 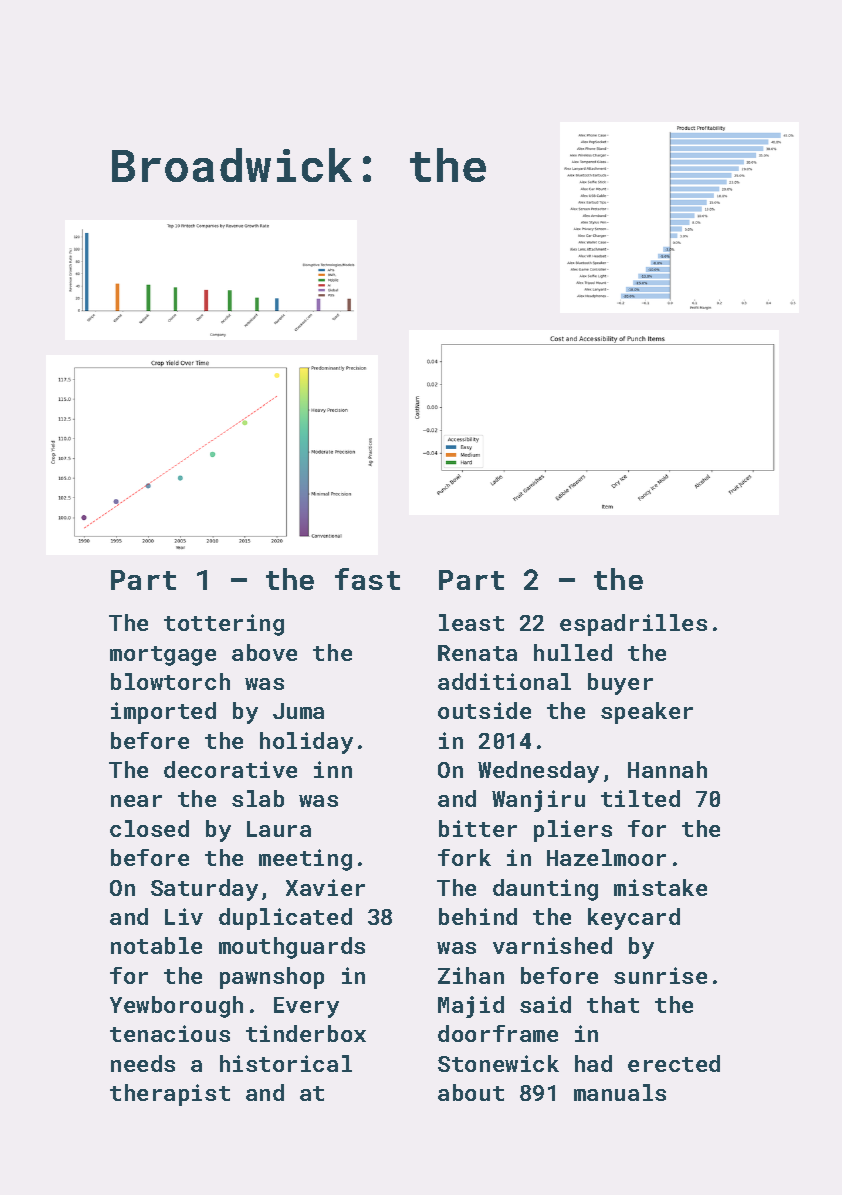 I want to click on Majid, so click(x=471, y=1007).
